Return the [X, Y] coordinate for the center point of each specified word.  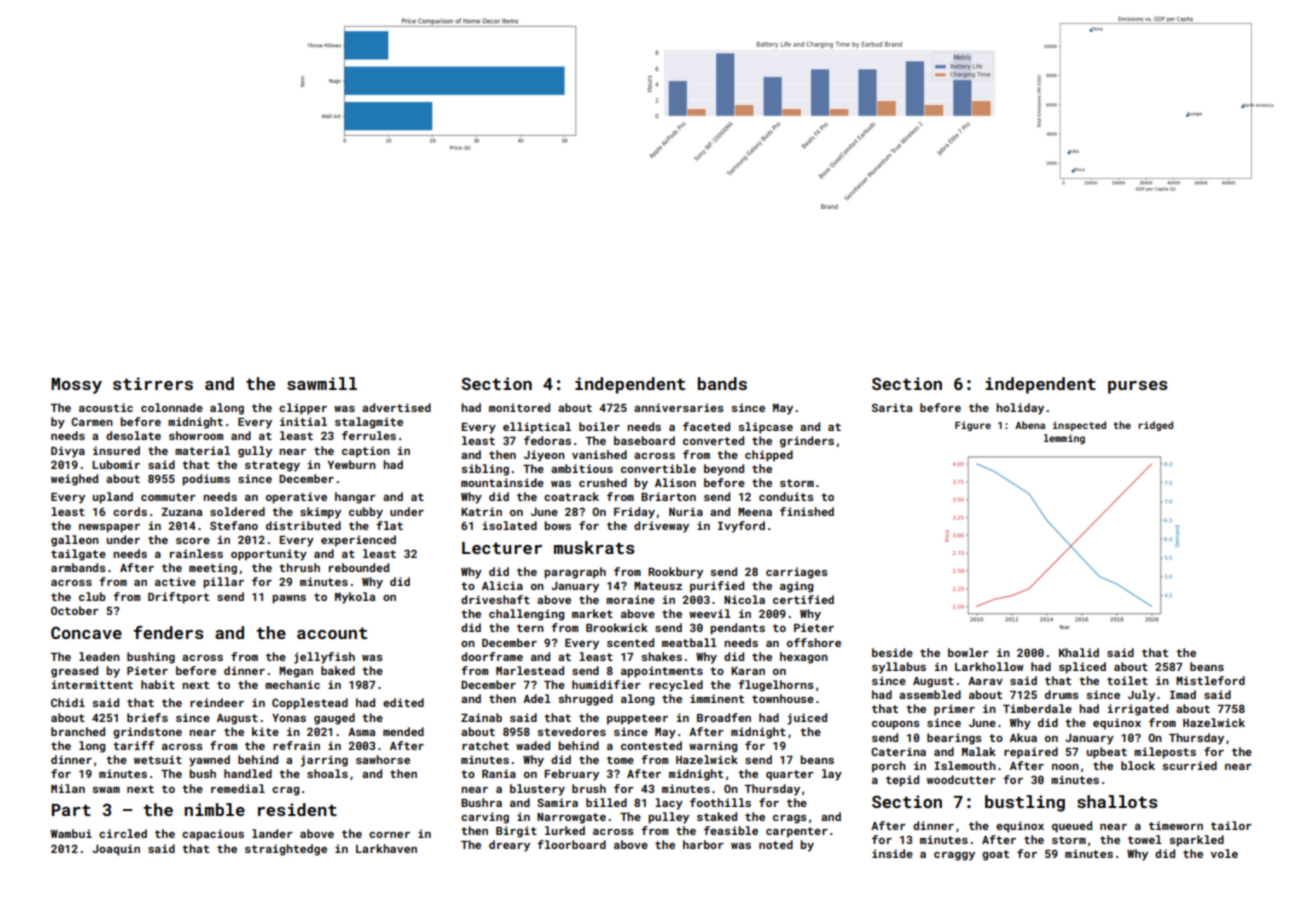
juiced [807, 719]
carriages [797, 573]
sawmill [322, 383]
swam [106, 790]
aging [797, 587]
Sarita [892, 407]
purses [1138, 387]
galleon [75, 541]
